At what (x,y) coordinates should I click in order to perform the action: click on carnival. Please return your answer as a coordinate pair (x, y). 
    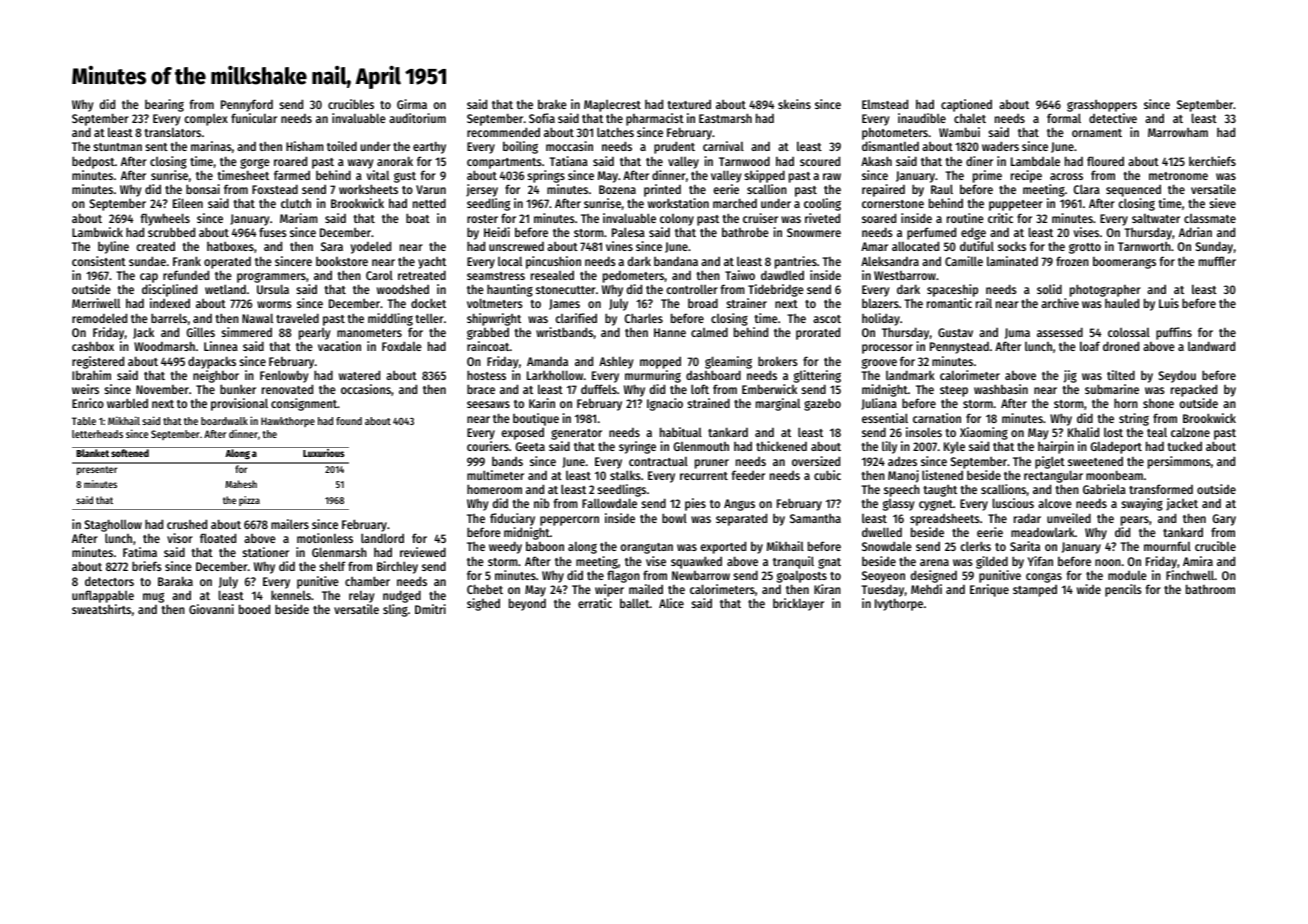
    Looking at the image, I should click on (723, 146).
